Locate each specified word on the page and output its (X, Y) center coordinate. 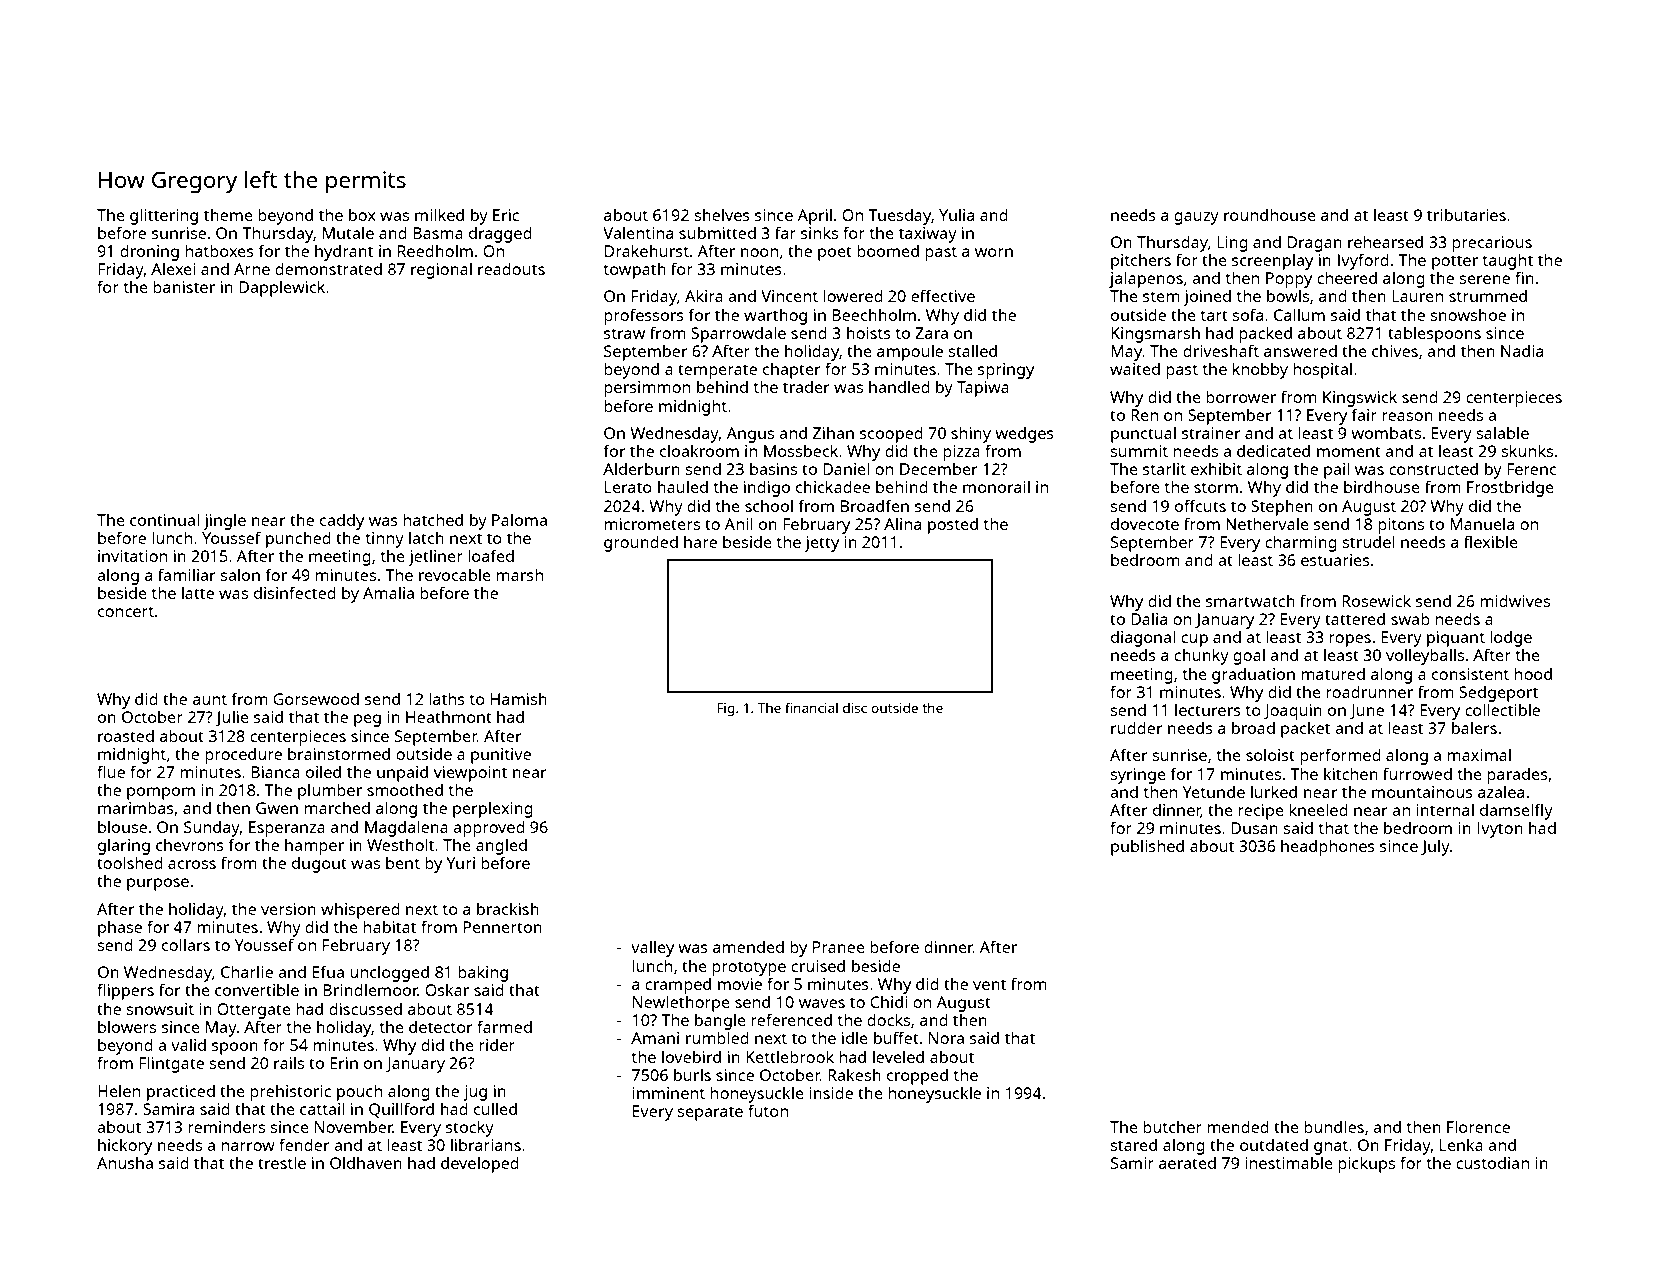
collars (186, 944)
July (1435, 847)
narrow (248, 1146)
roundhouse (1270, 215)
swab (1410, 619)
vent (989, 984)
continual (164, 519)
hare (700, 542)
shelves (722, 214)
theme (228, 215)
